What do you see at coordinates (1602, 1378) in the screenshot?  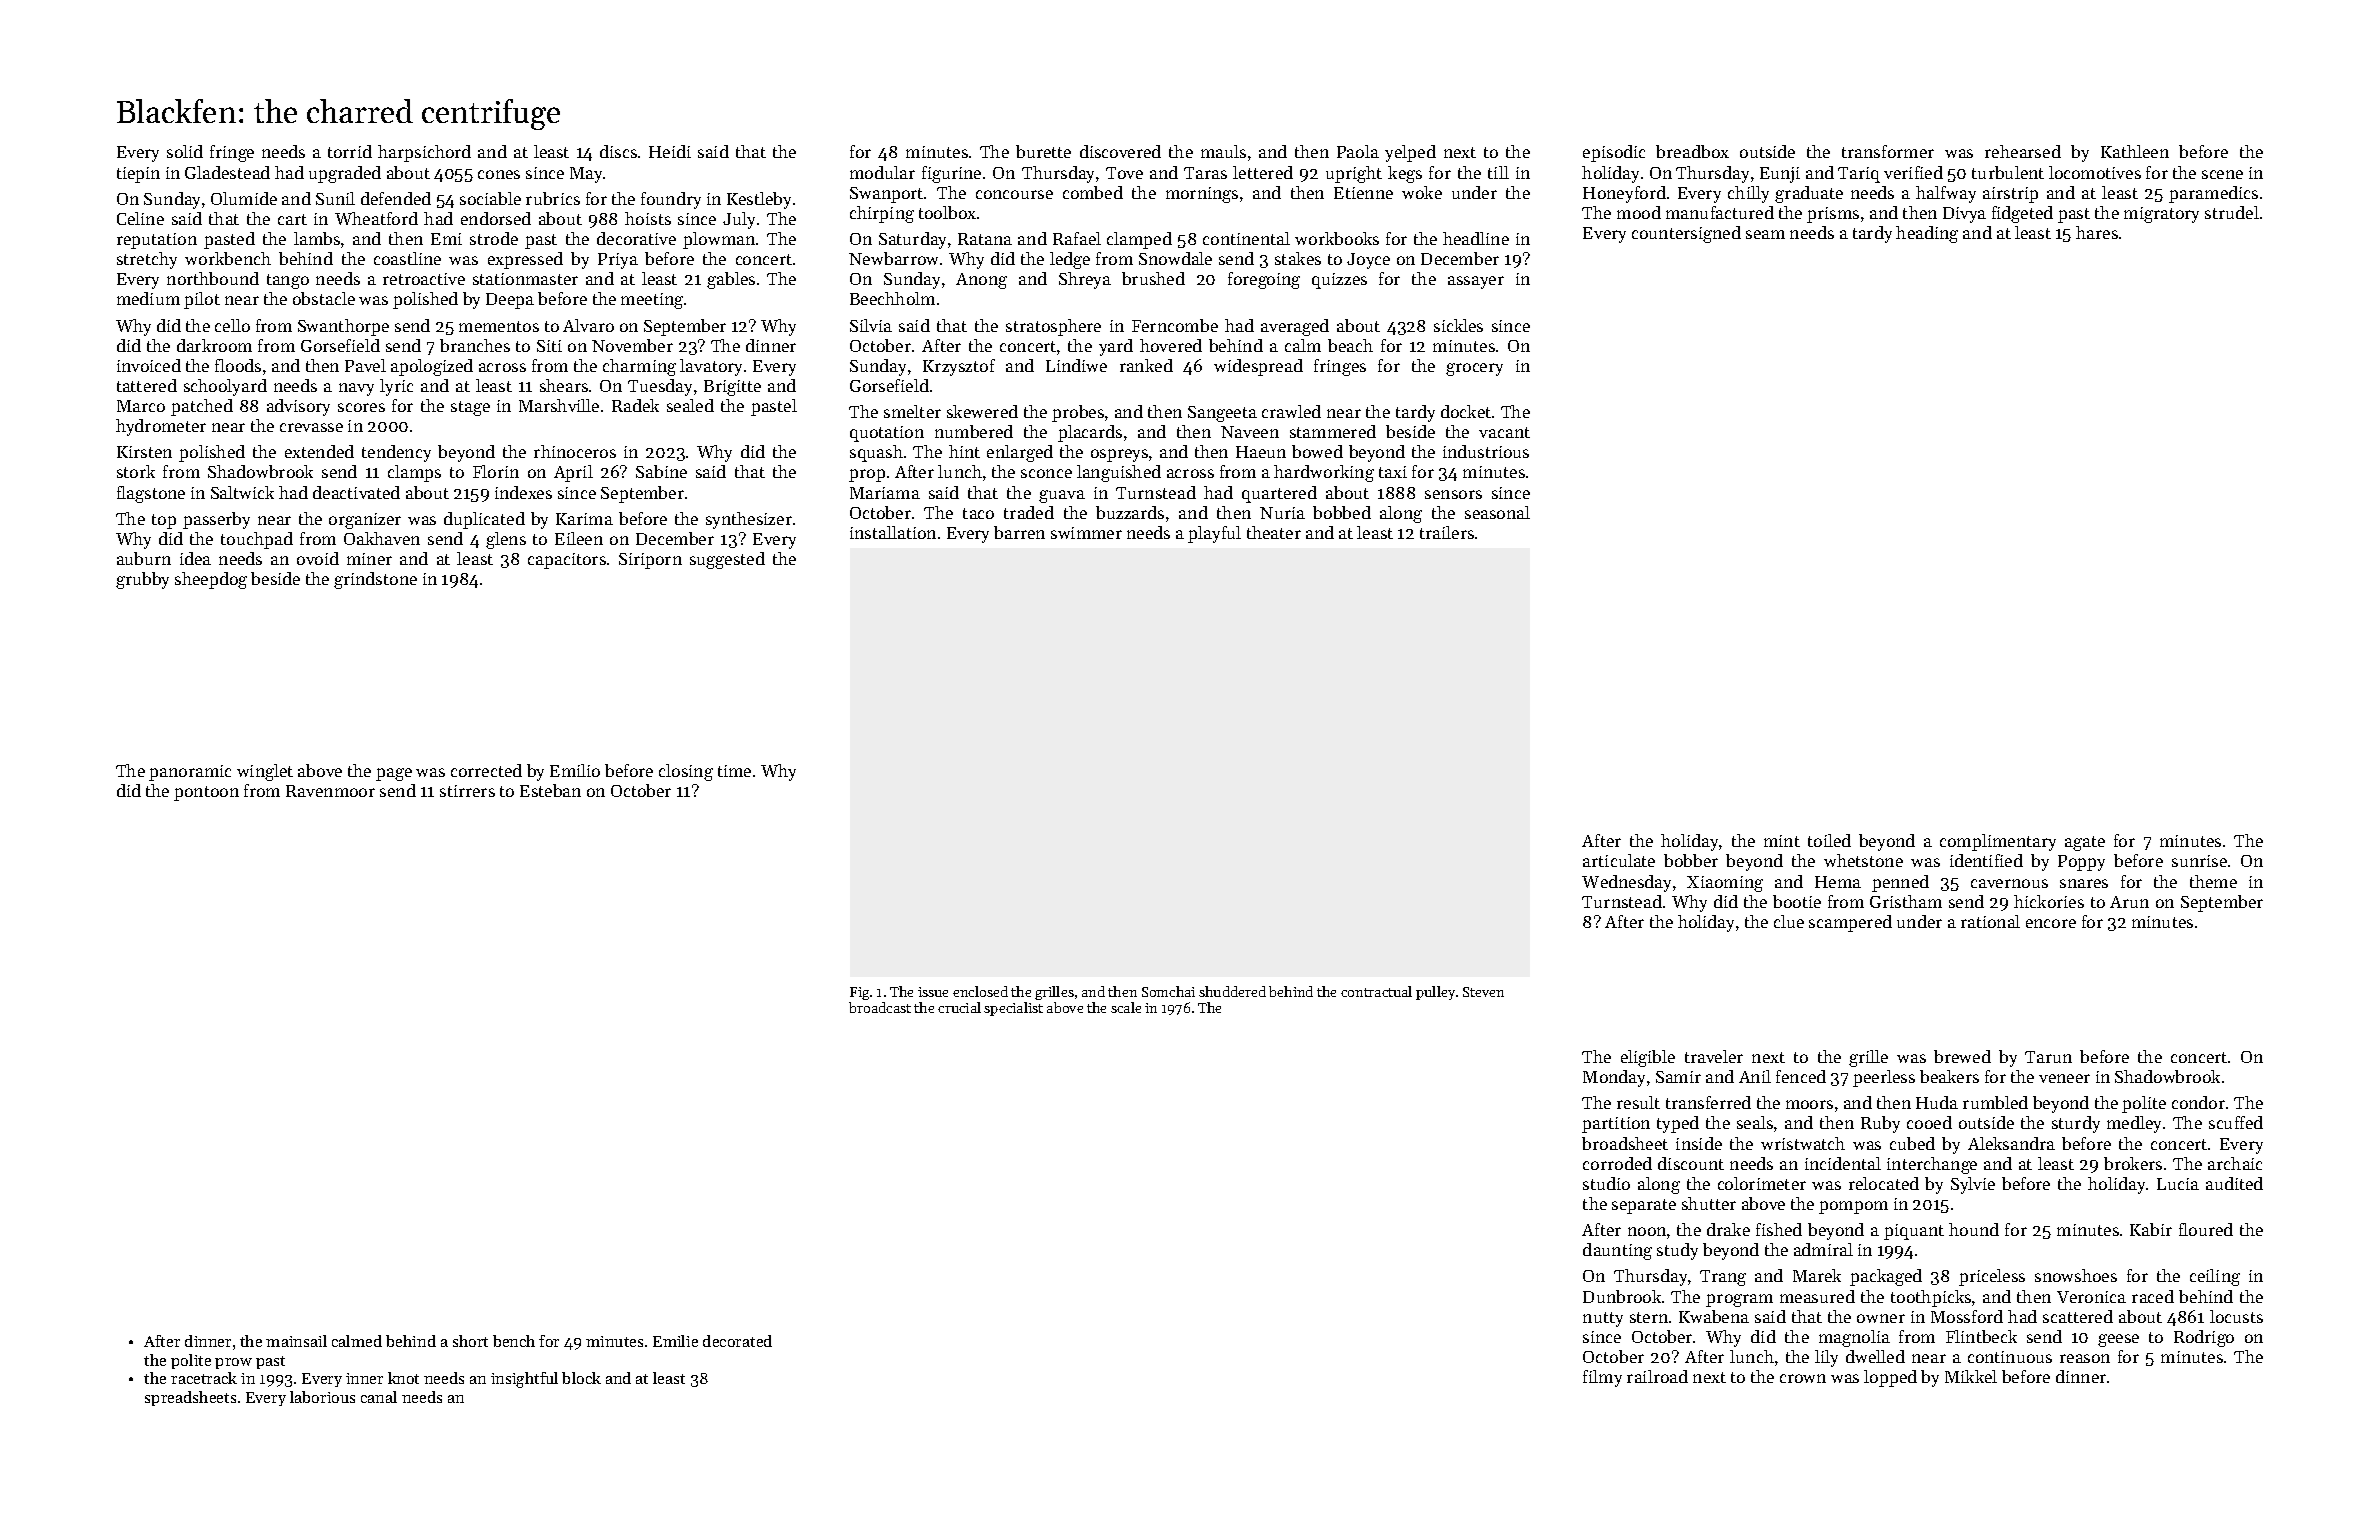 I see `filmy` at bounding box center [1602, 1378].
